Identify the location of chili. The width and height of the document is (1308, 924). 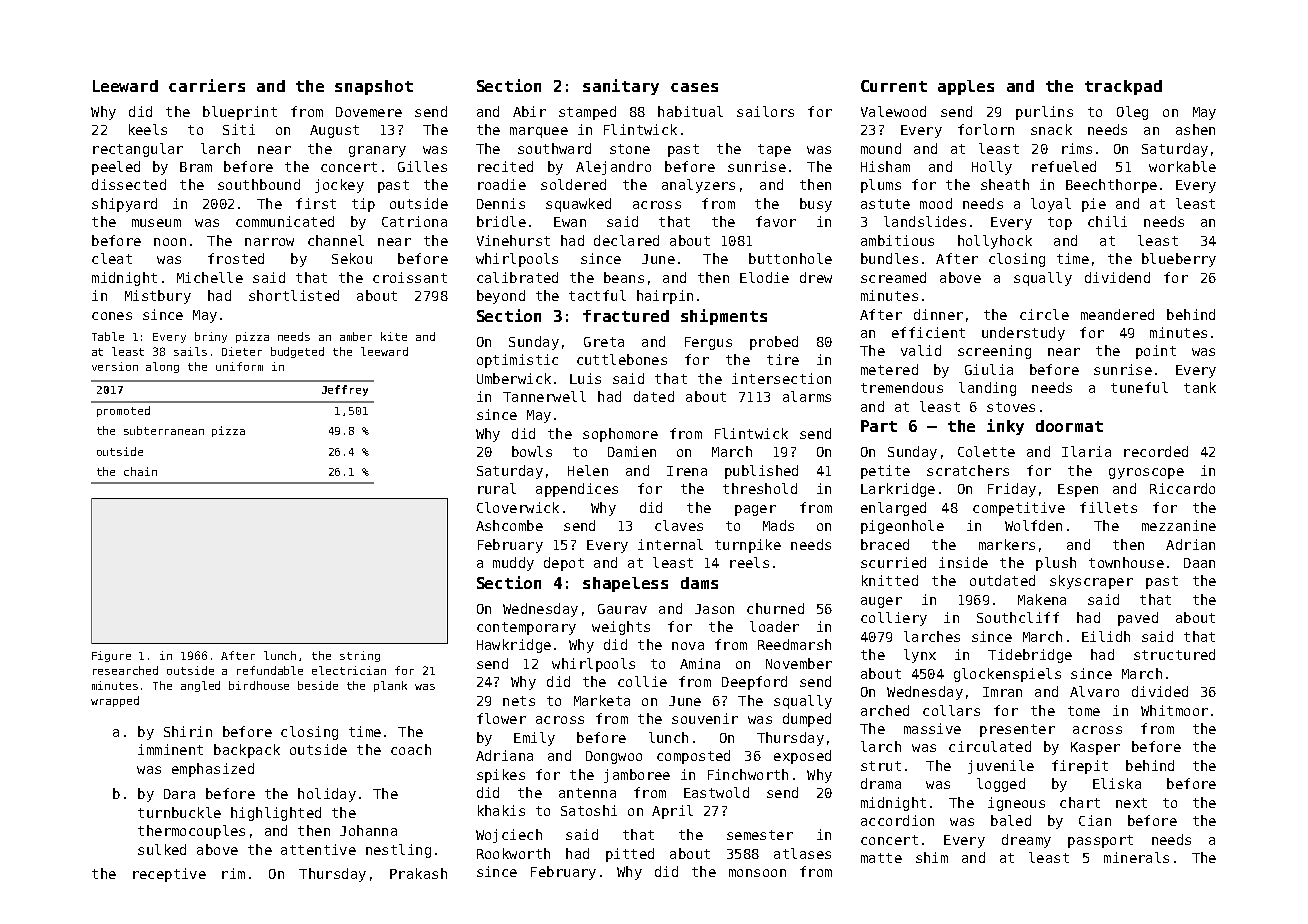
(1107, 221).
